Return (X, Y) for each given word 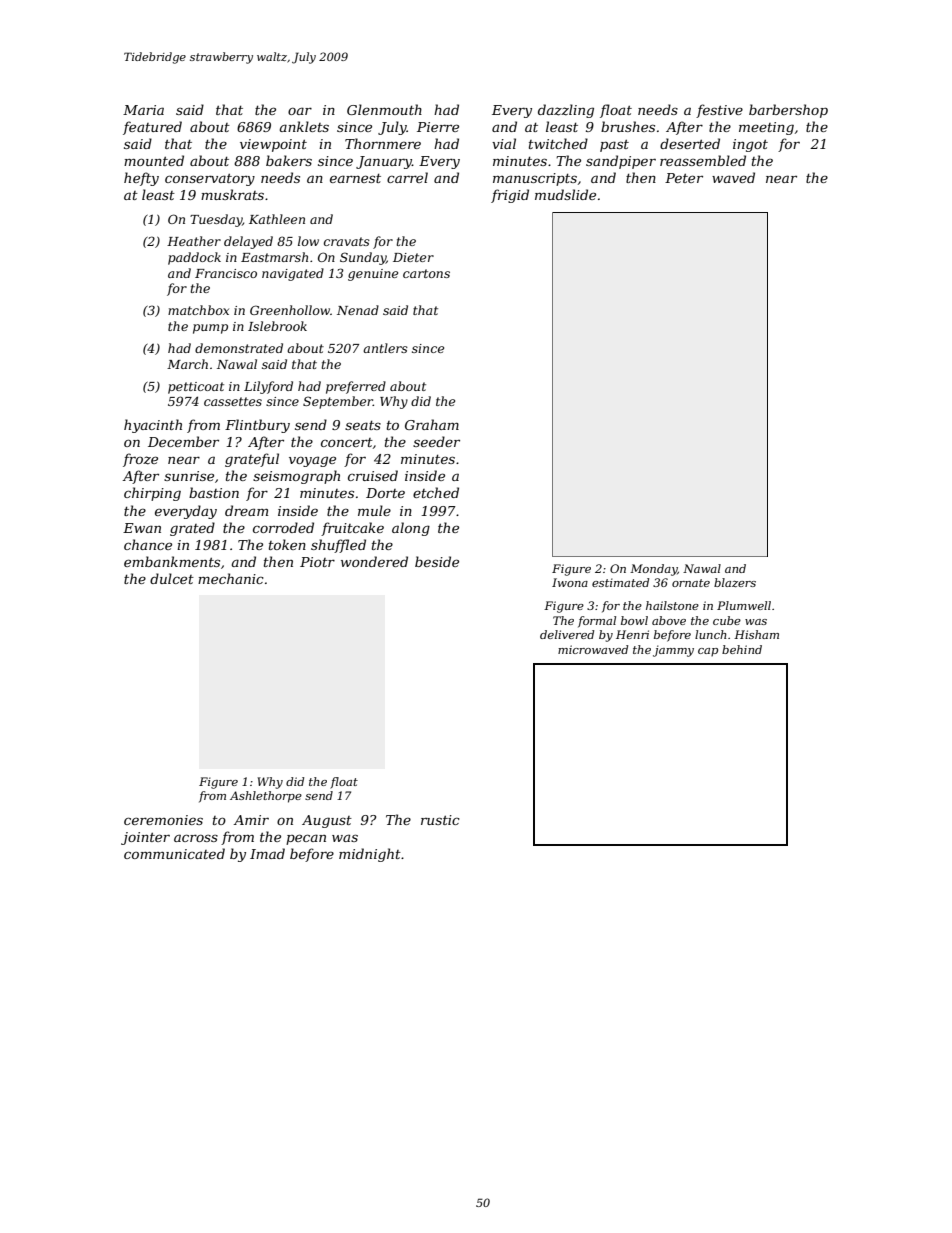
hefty (141, 179)
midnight (370, 855)
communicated (174, 853)
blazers (735, 582)
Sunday (363, 258)
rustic (440, 820)
